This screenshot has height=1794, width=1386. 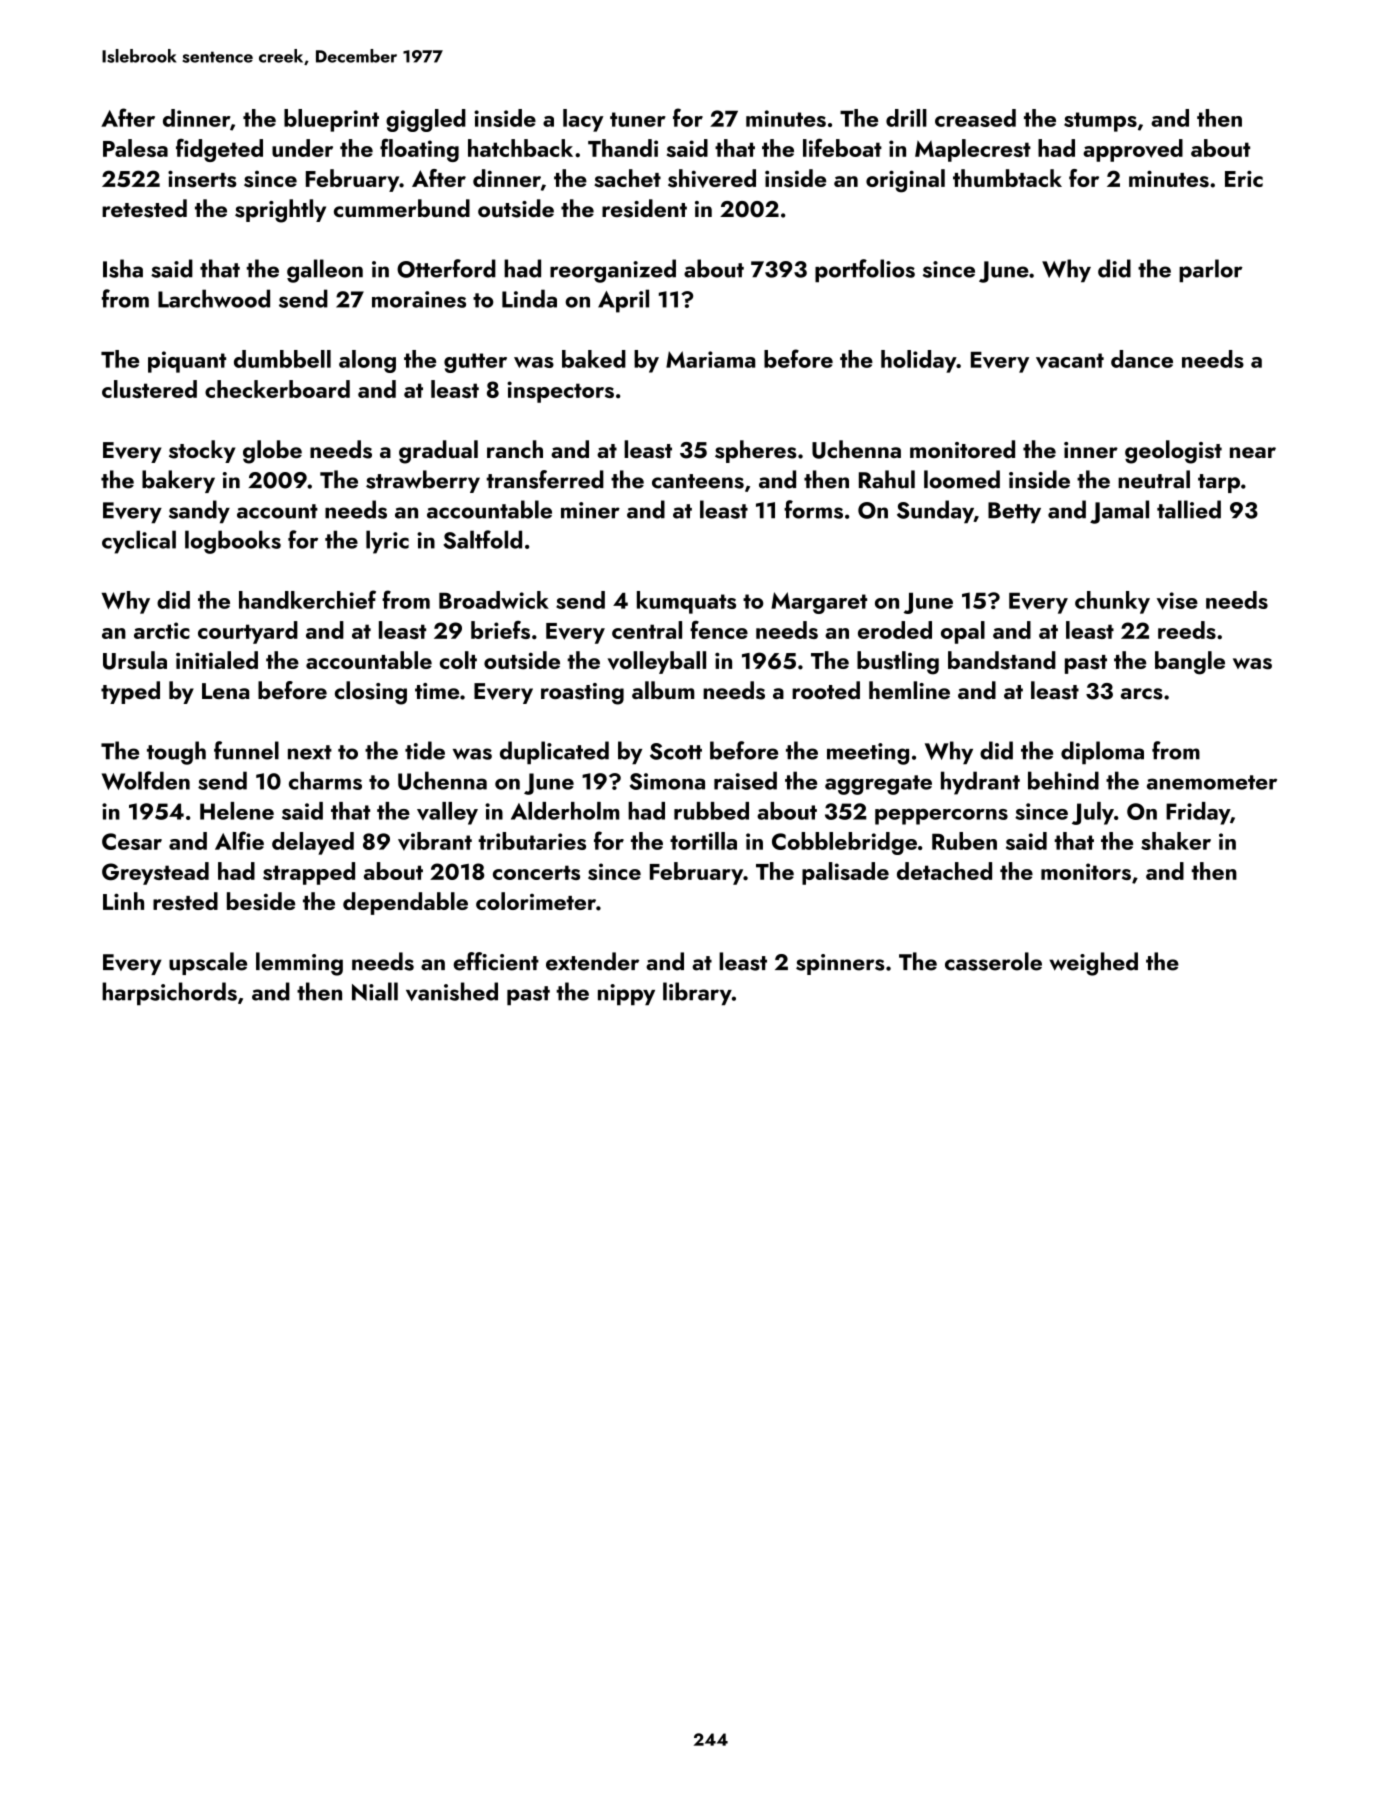 What do you see at coordinates (993, 961) in the screenshot?
I see `casserole` at bounding box center [993, 961].
